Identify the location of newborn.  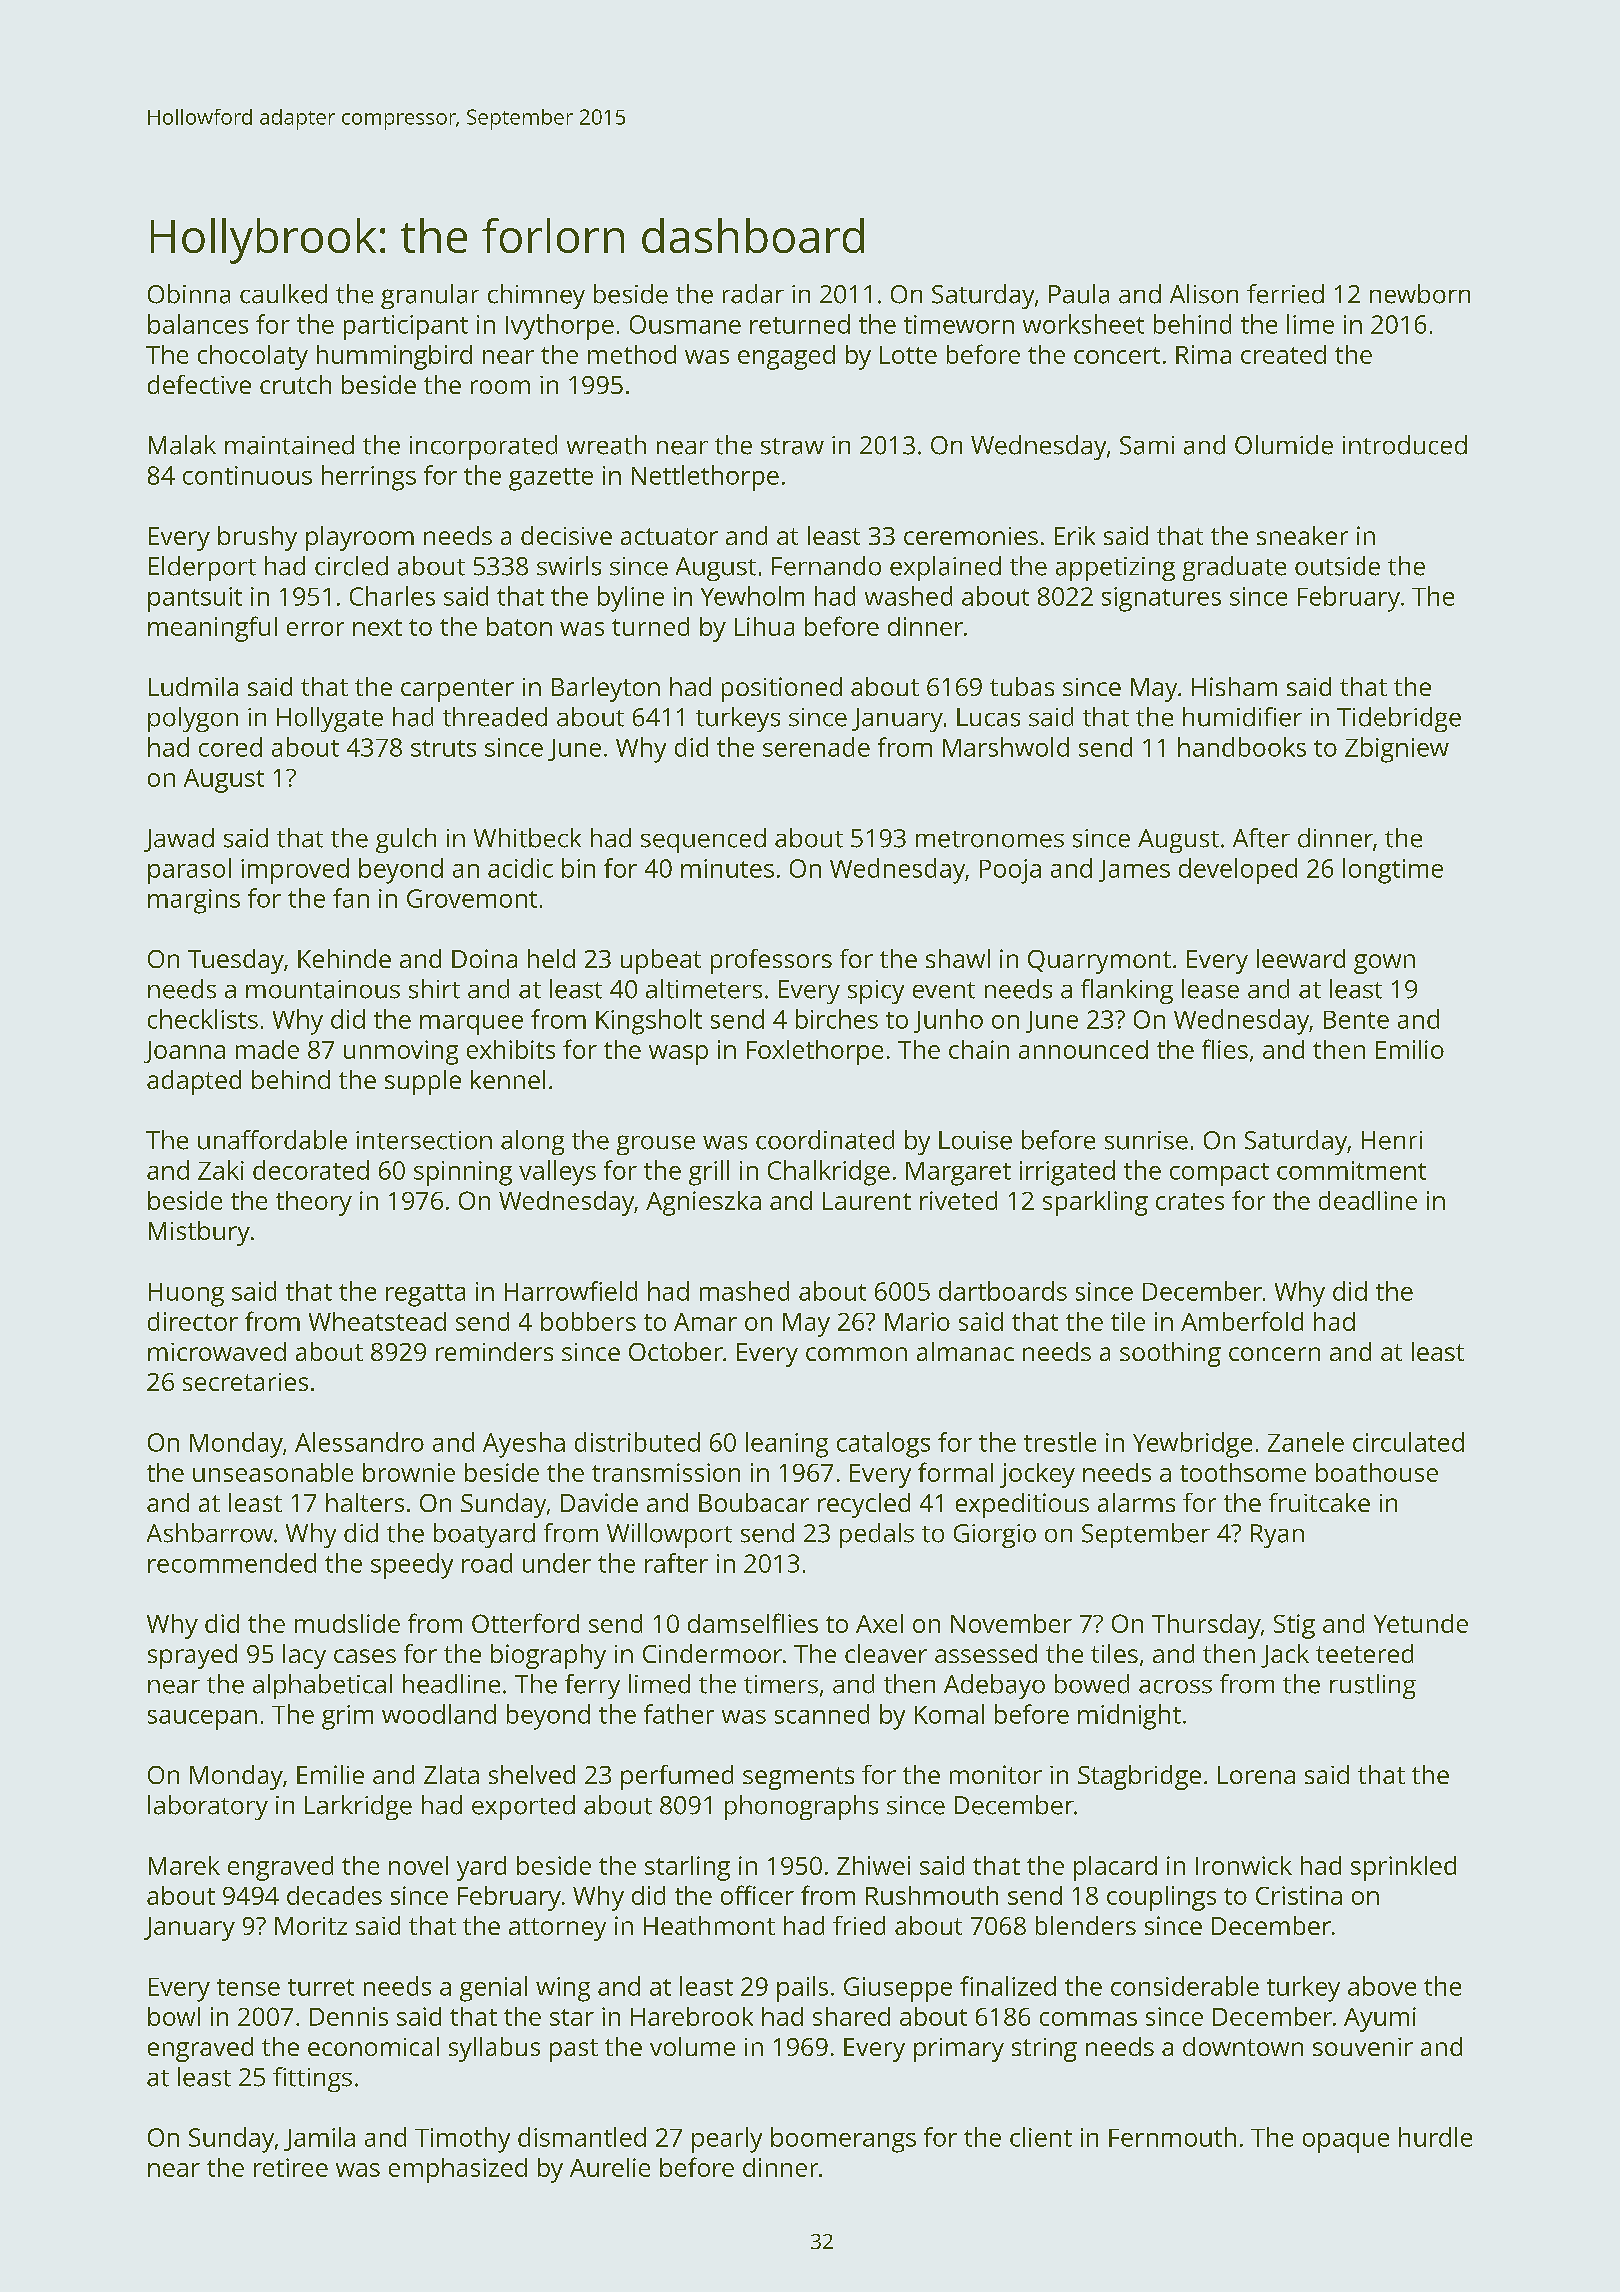
(1420, 294).
